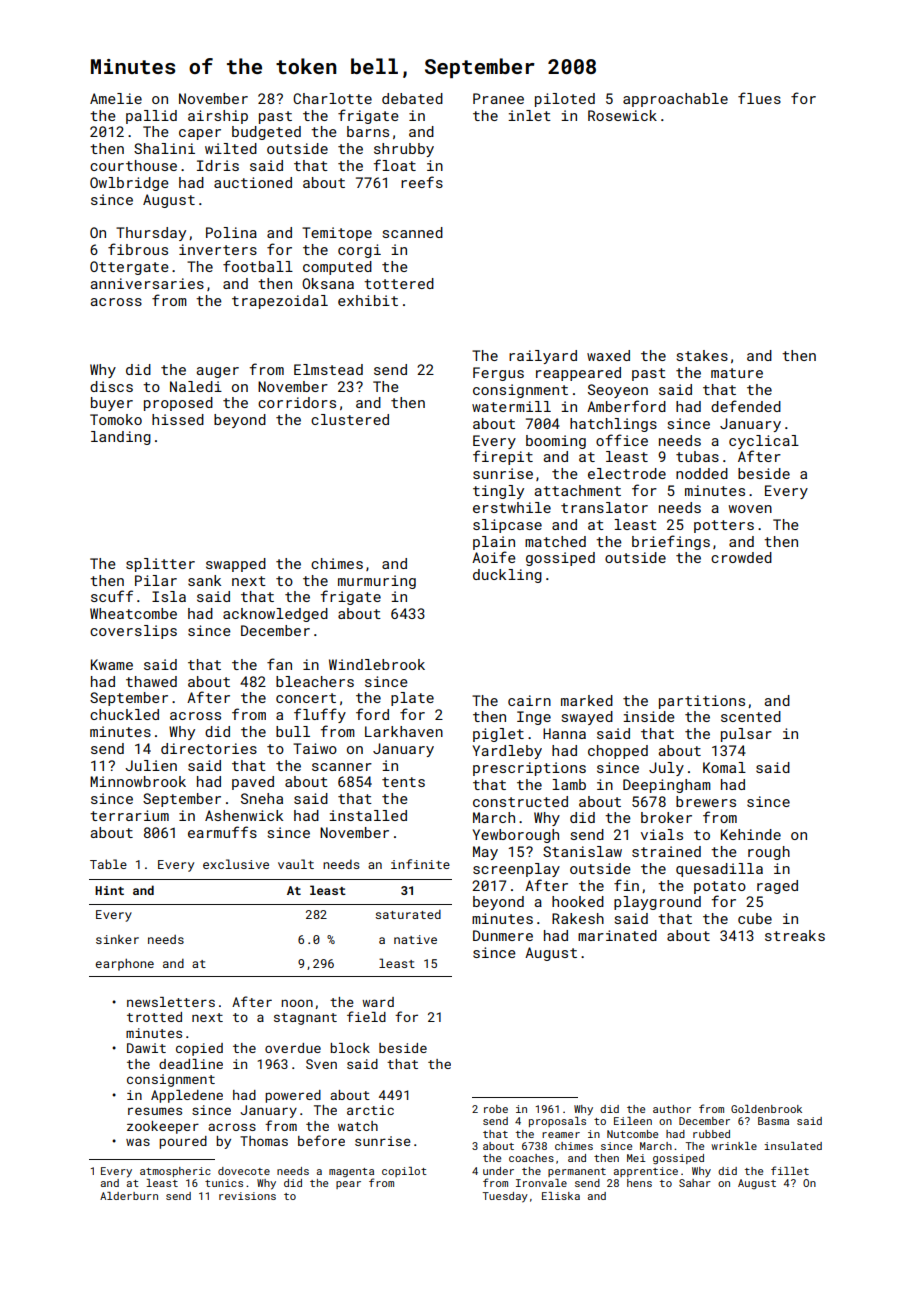  Describe the element at coordinates (332, 98) in the screenshot. I see `Charlotte` at that location.
